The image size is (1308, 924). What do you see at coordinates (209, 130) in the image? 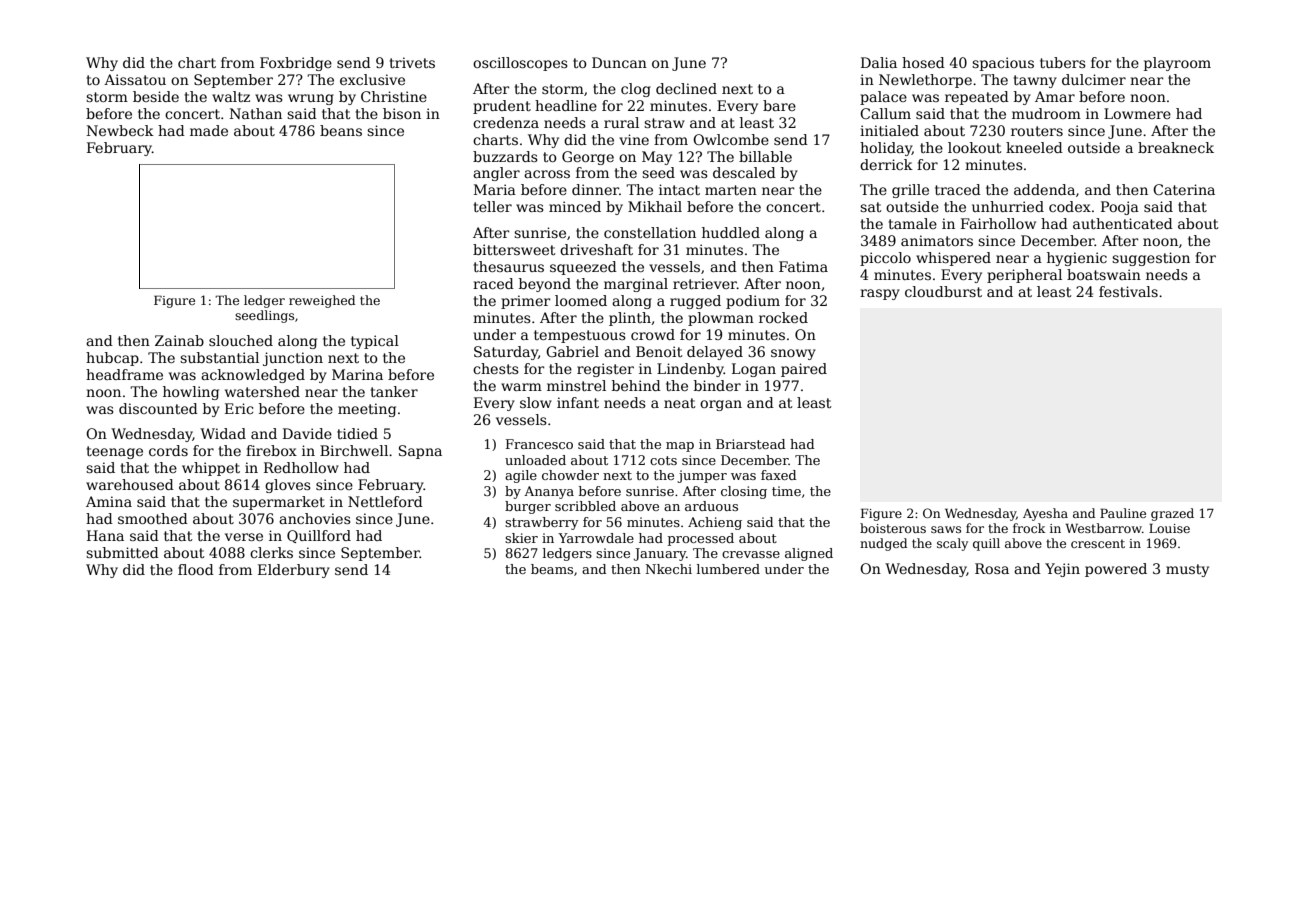
I see `made` at bounding box center [209, 130].
